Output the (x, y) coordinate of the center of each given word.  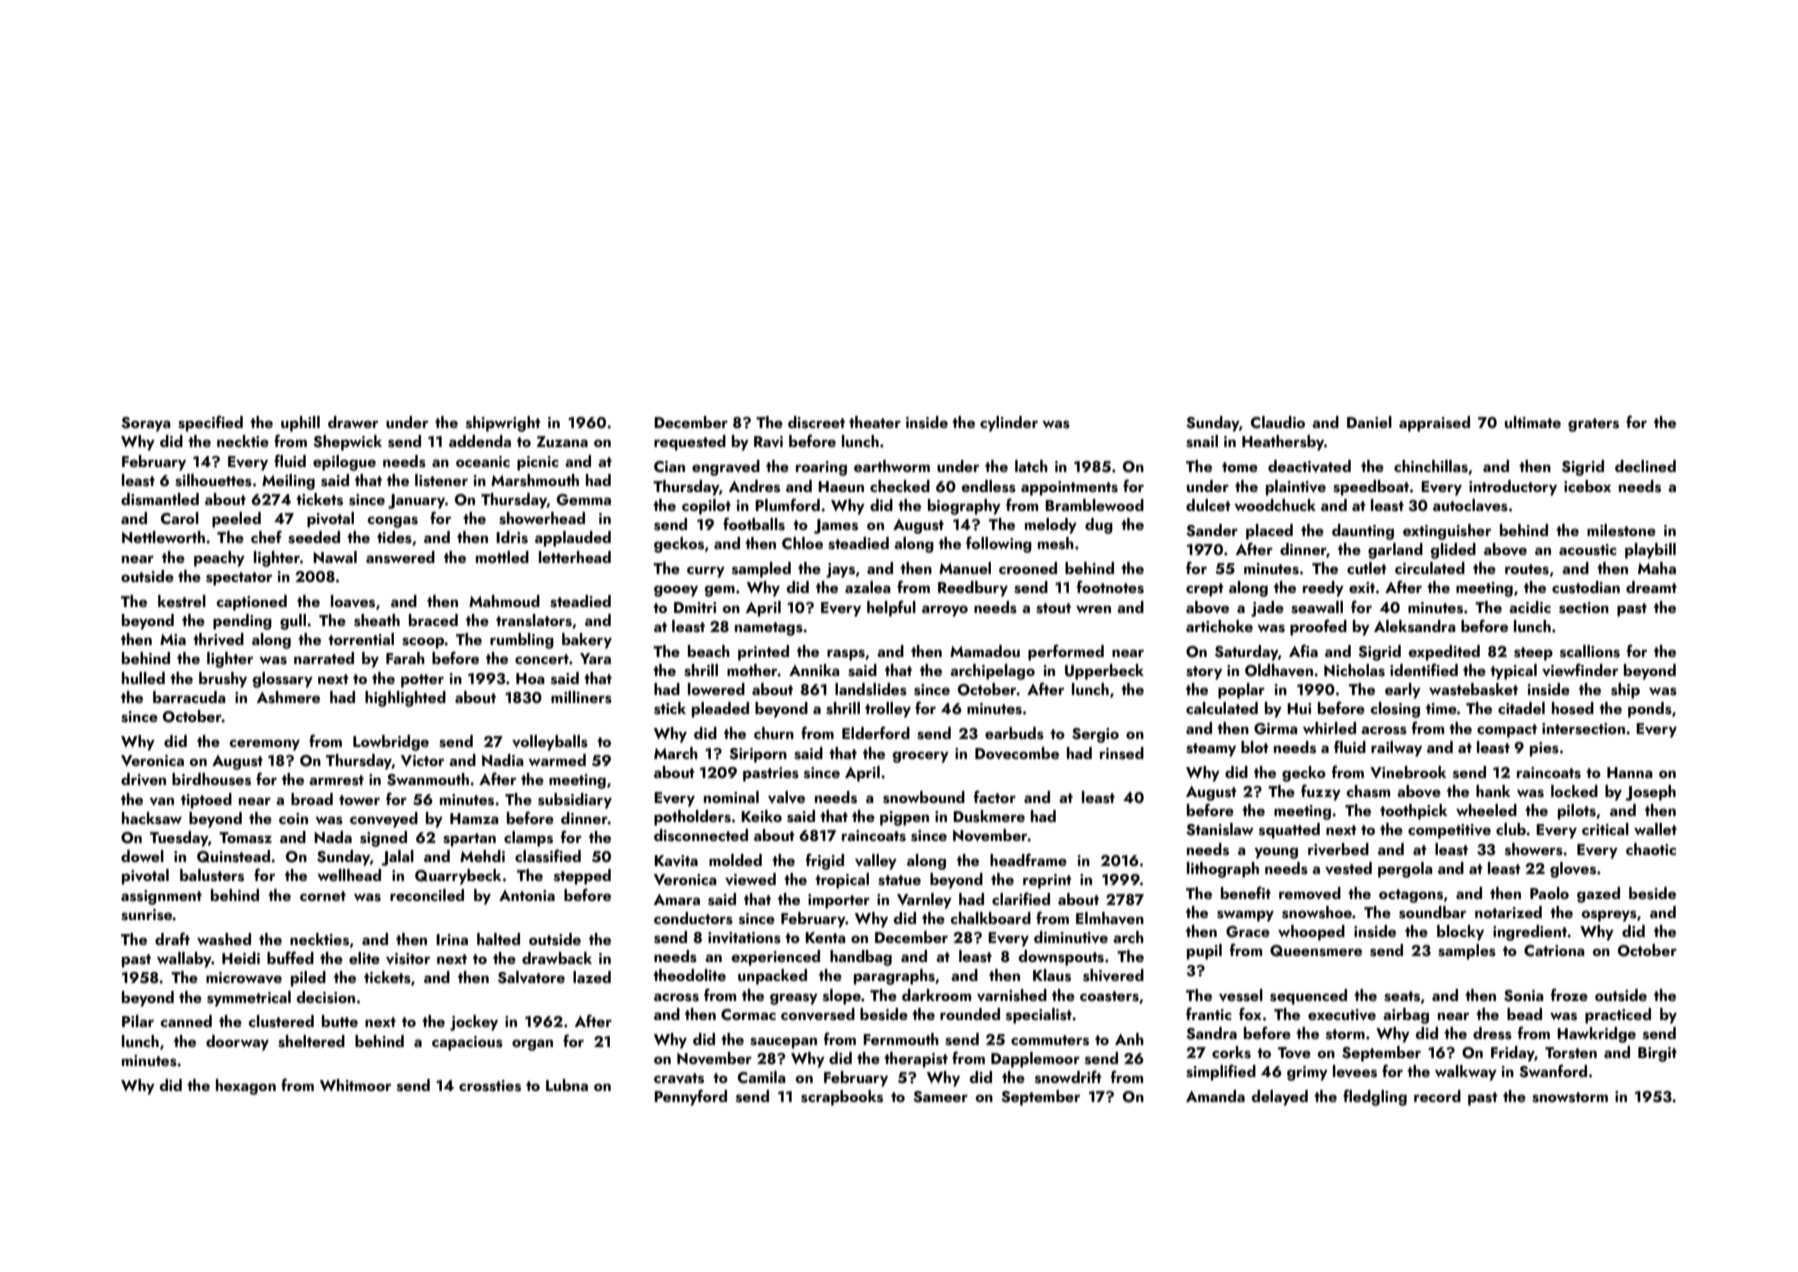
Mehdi (482, 856)
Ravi (768, 442)
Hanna (1630, 772)
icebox (1587, 486)
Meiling (288, 482)
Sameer (940, 1097)
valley (876, 862)
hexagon (246, 1087)
